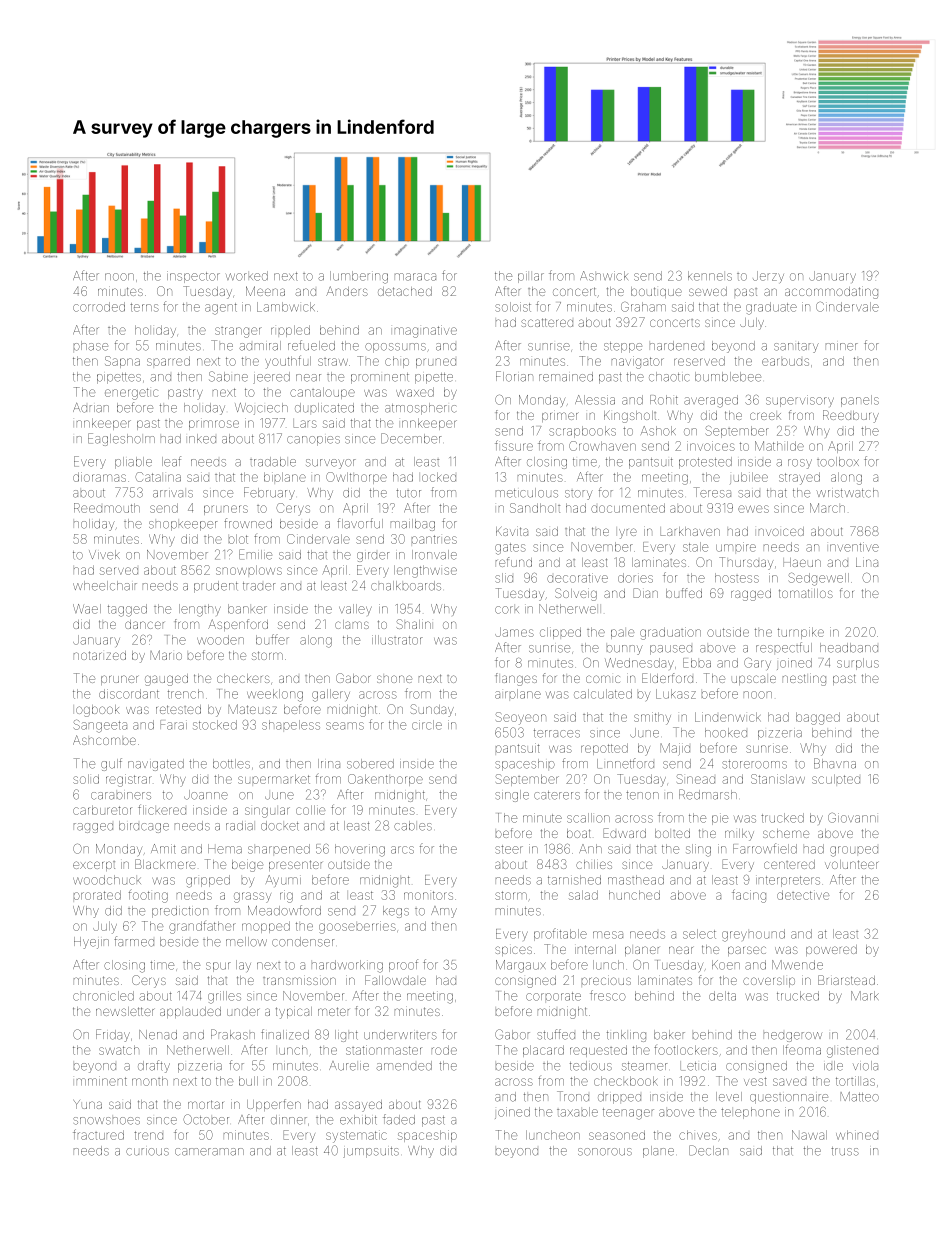 Image resolution: width=952 pixels, height=1233 pixels. What do you see at coordinates (371, 1152) in the screenshot?
I see `jumpsuits` at bounding box center [371, 1152].
